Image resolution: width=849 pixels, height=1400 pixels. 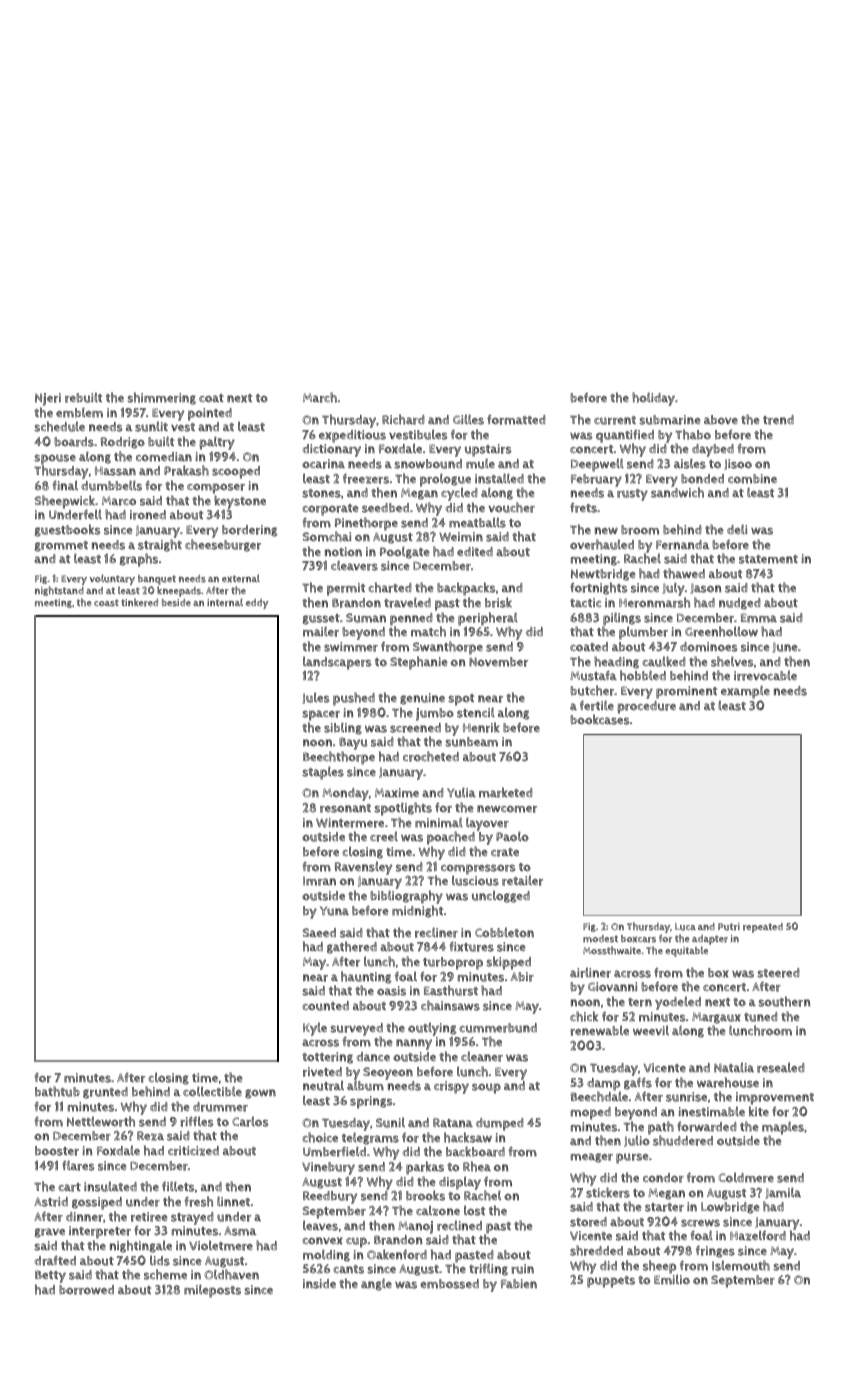 I want to click on cleaner, so click(x=482, y=1056).
